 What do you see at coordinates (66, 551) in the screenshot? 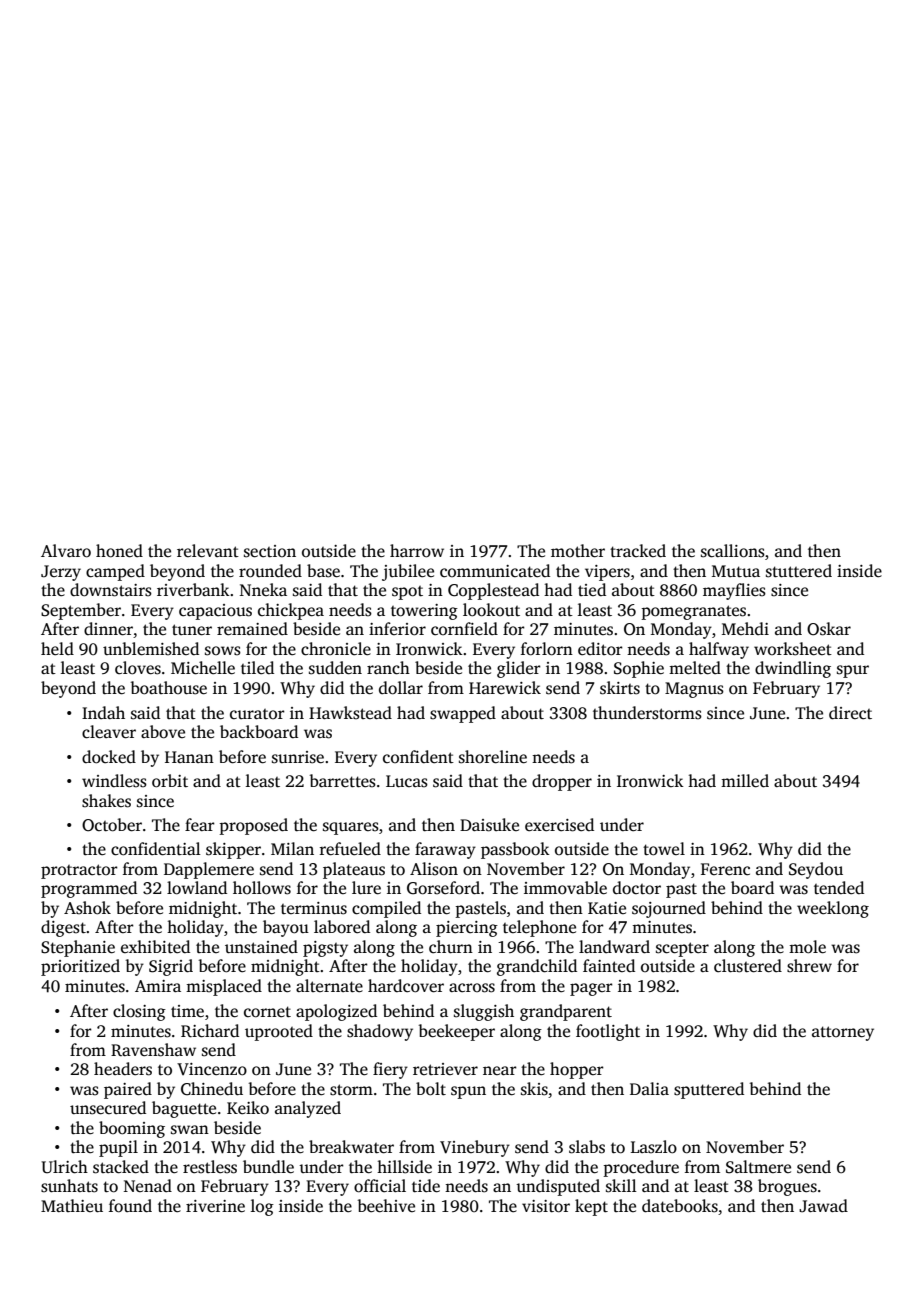
I see `Alvaro` at bounding box center [66, 551].
